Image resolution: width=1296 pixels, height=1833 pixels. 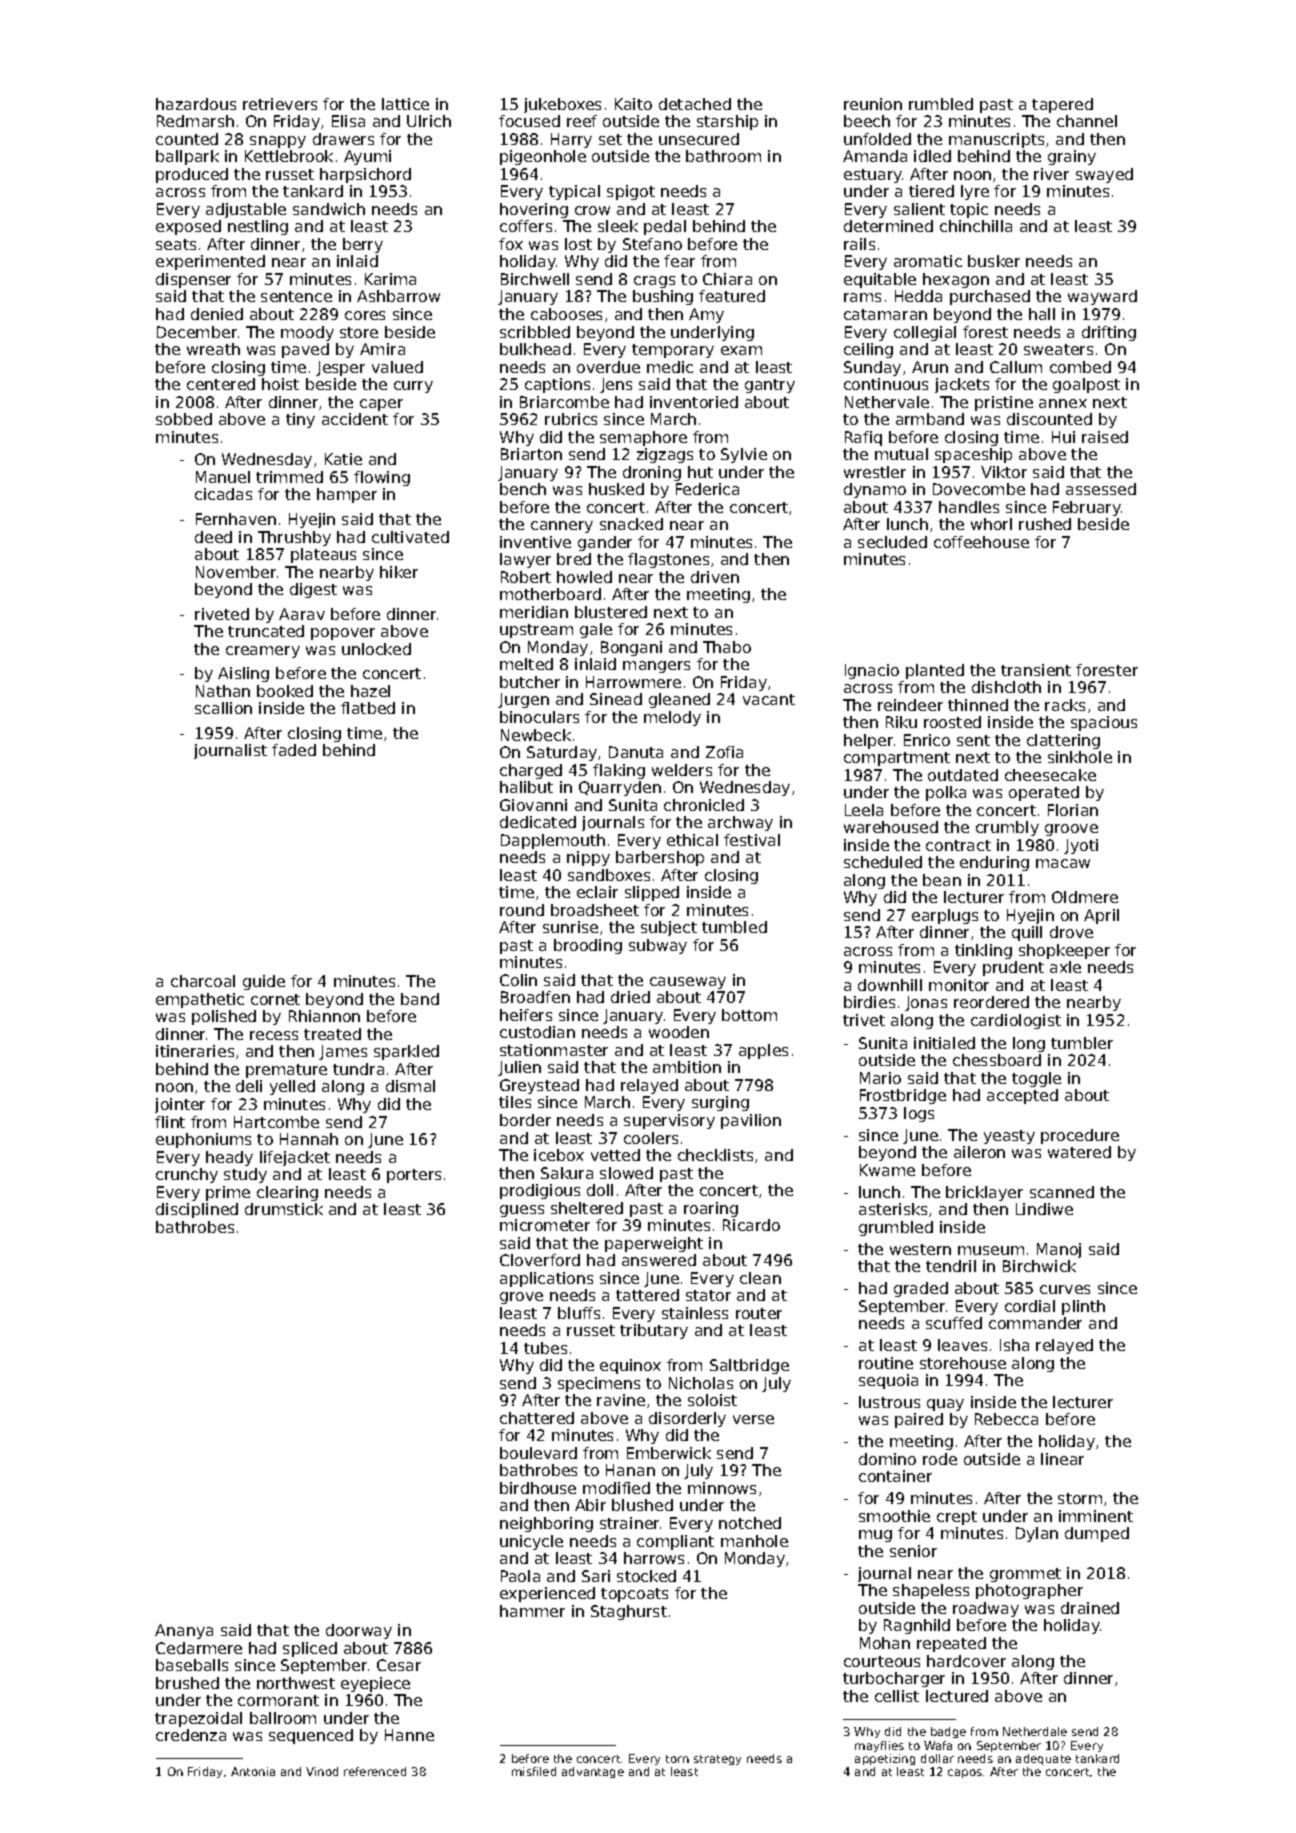 I want to click on supervisory, so click(x=669, y=1121).
